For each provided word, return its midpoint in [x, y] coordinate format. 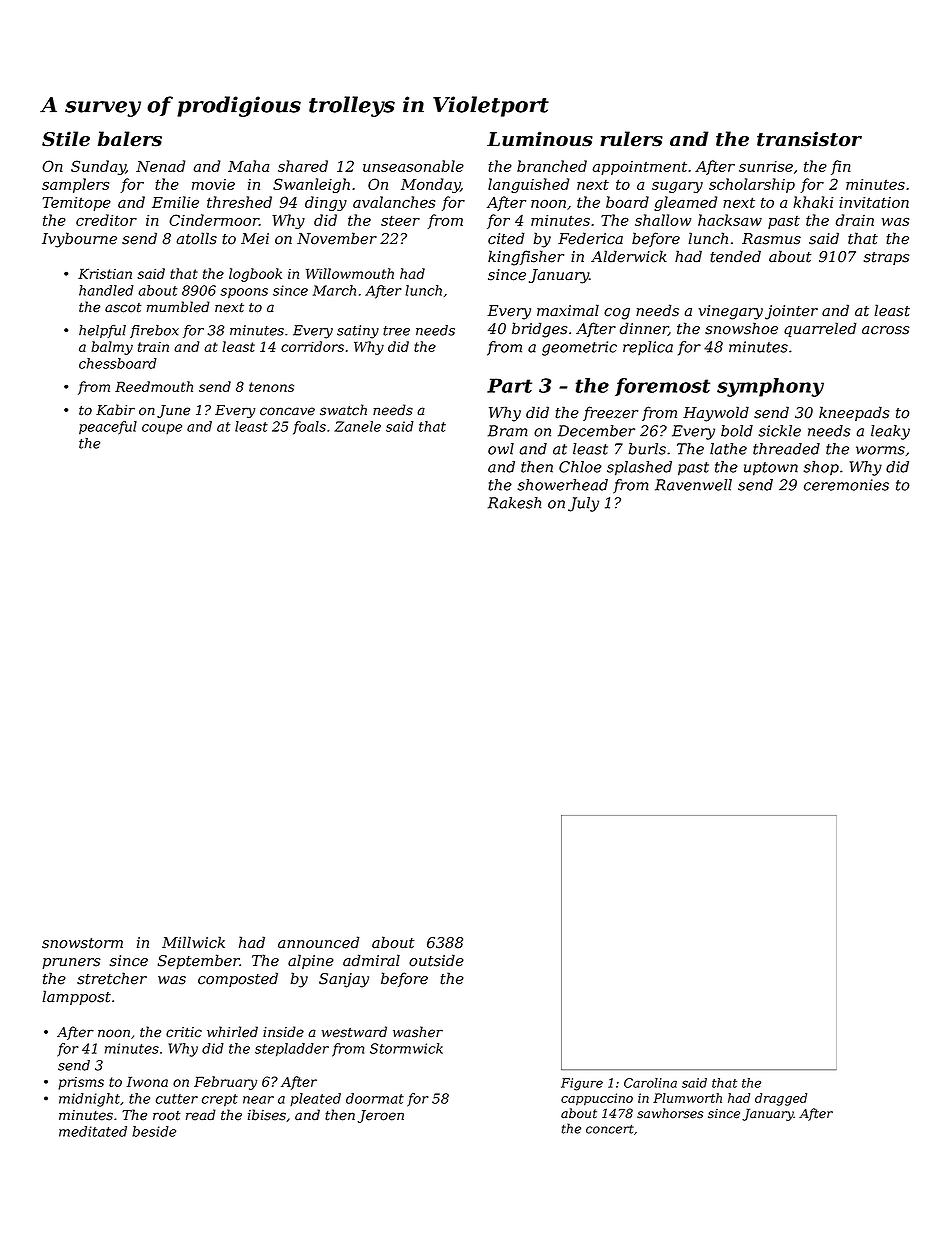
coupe [162, 429]
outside [436, 960]
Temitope [77, 204]
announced [319, 942]
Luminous [540, 139]
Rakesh [514, 503]
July [583, 504]
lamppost [76, 997]
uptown [771, 469]
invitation [874, 202]
